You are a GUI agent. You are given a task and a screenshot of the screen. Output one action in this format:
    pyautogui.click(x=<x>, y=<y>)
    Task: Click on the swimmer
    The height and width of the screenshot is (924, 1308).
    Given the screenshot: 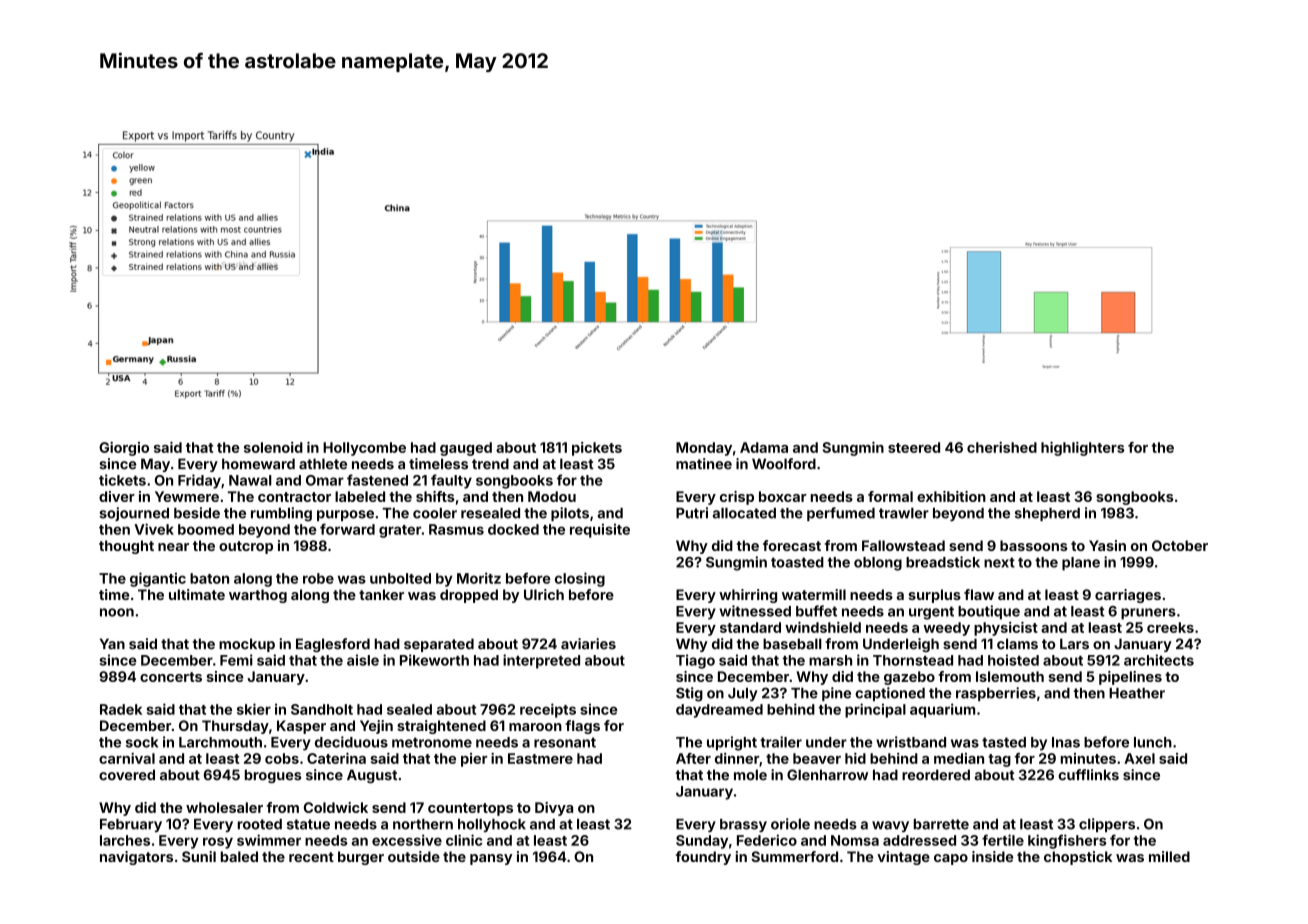 What is the action you would take?
    pyautogui.click(x=269, y=840)
